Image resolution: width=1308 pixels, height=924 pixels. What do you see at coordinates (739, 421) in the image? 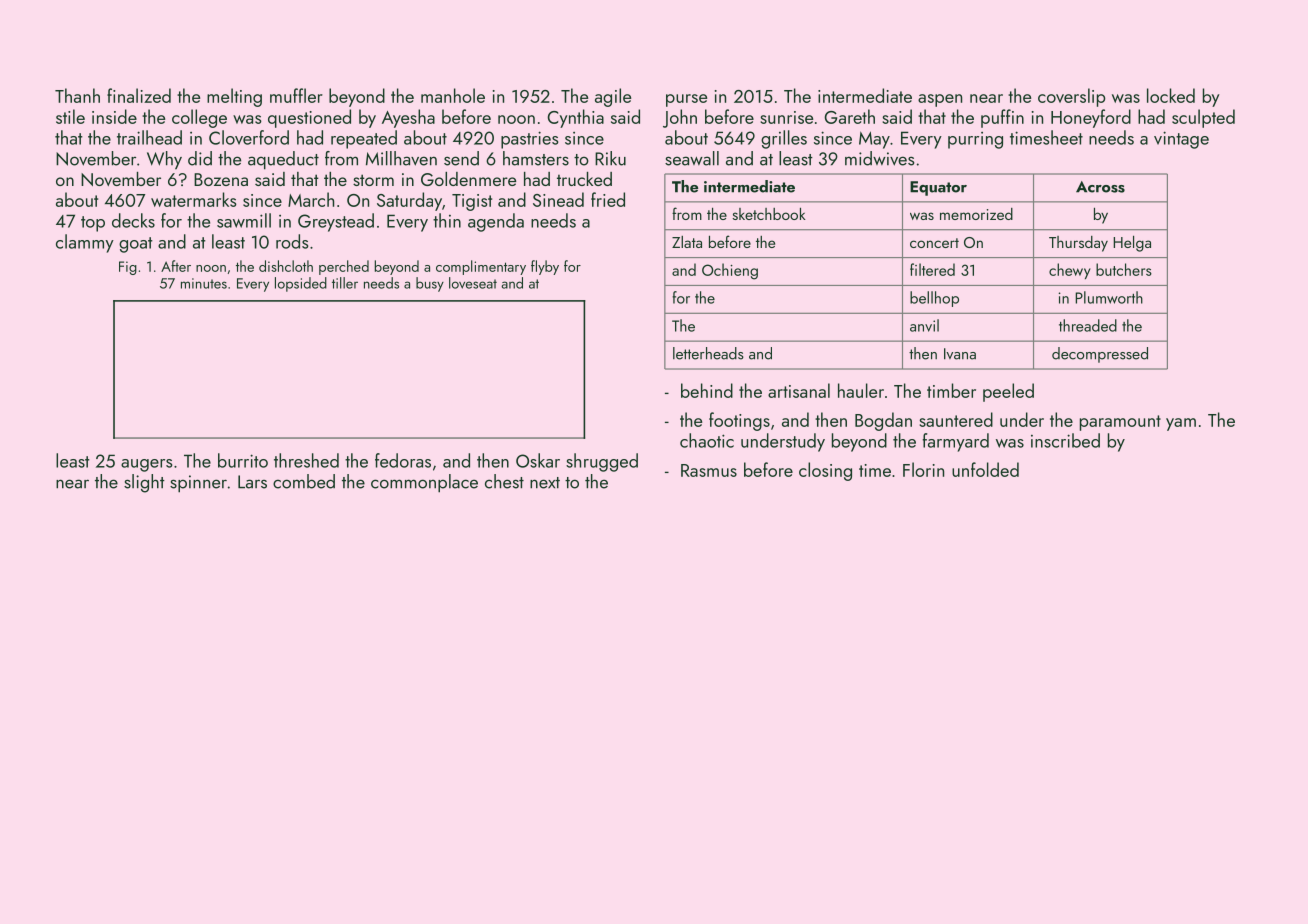
I see `footings` at bounding box center [739, 421].
